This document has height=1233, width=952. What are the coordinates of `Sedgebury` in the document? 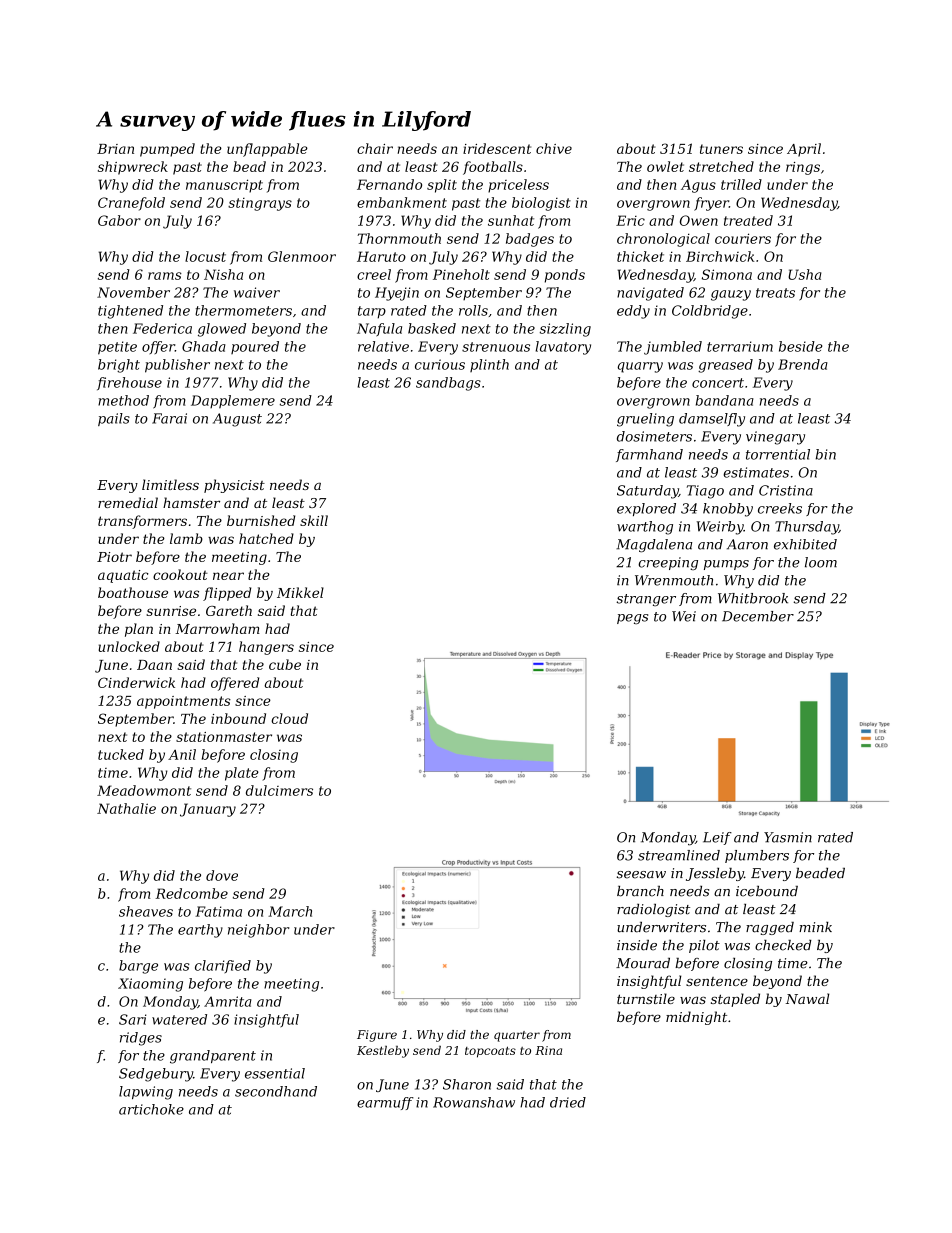 It's located at (156, 1075).
